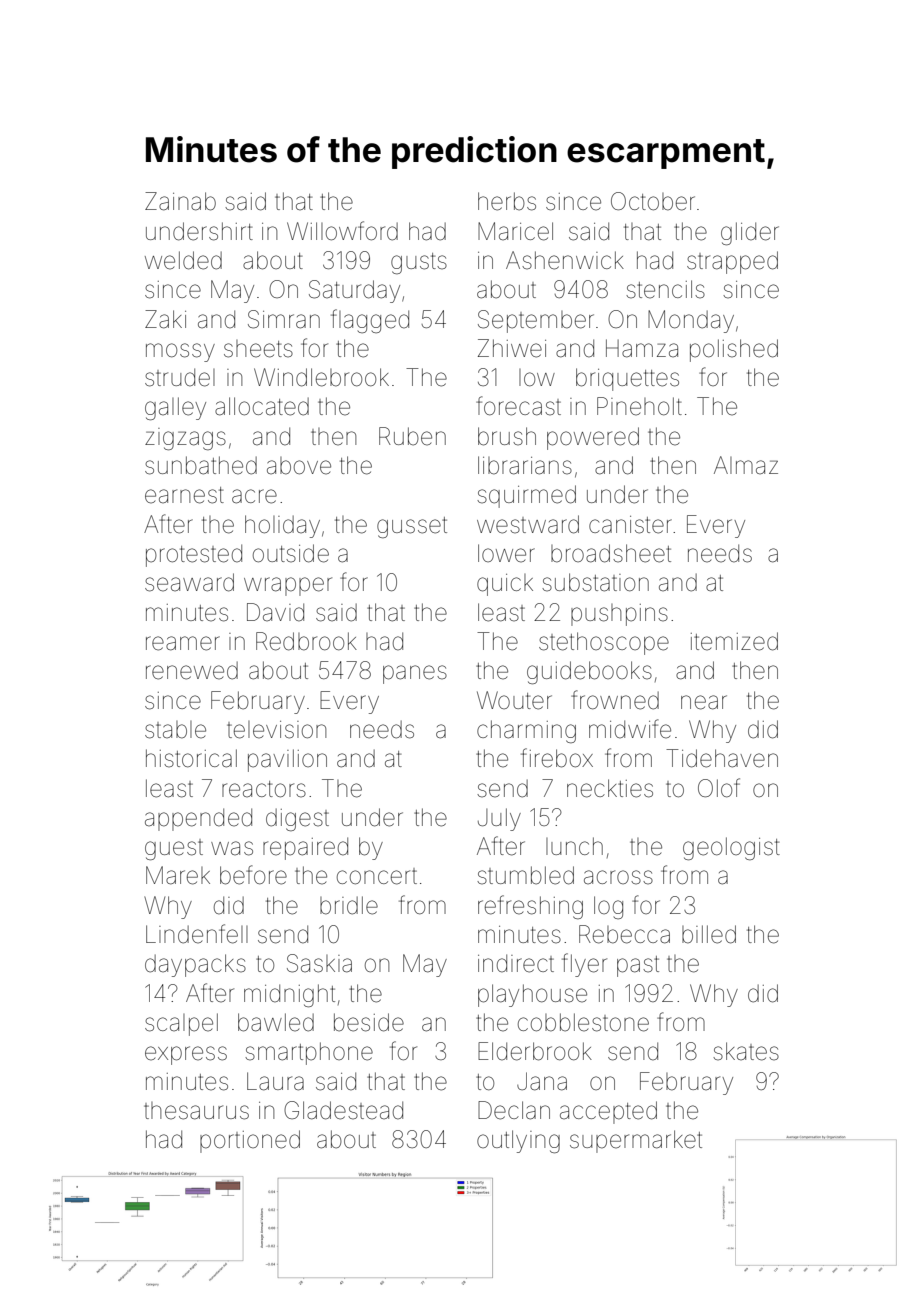 Image resolution: width=924 pixels, height=1311 pixels. Describe the element at coordinates (201, 465) in the page. I see `sunbathed` at that location.
